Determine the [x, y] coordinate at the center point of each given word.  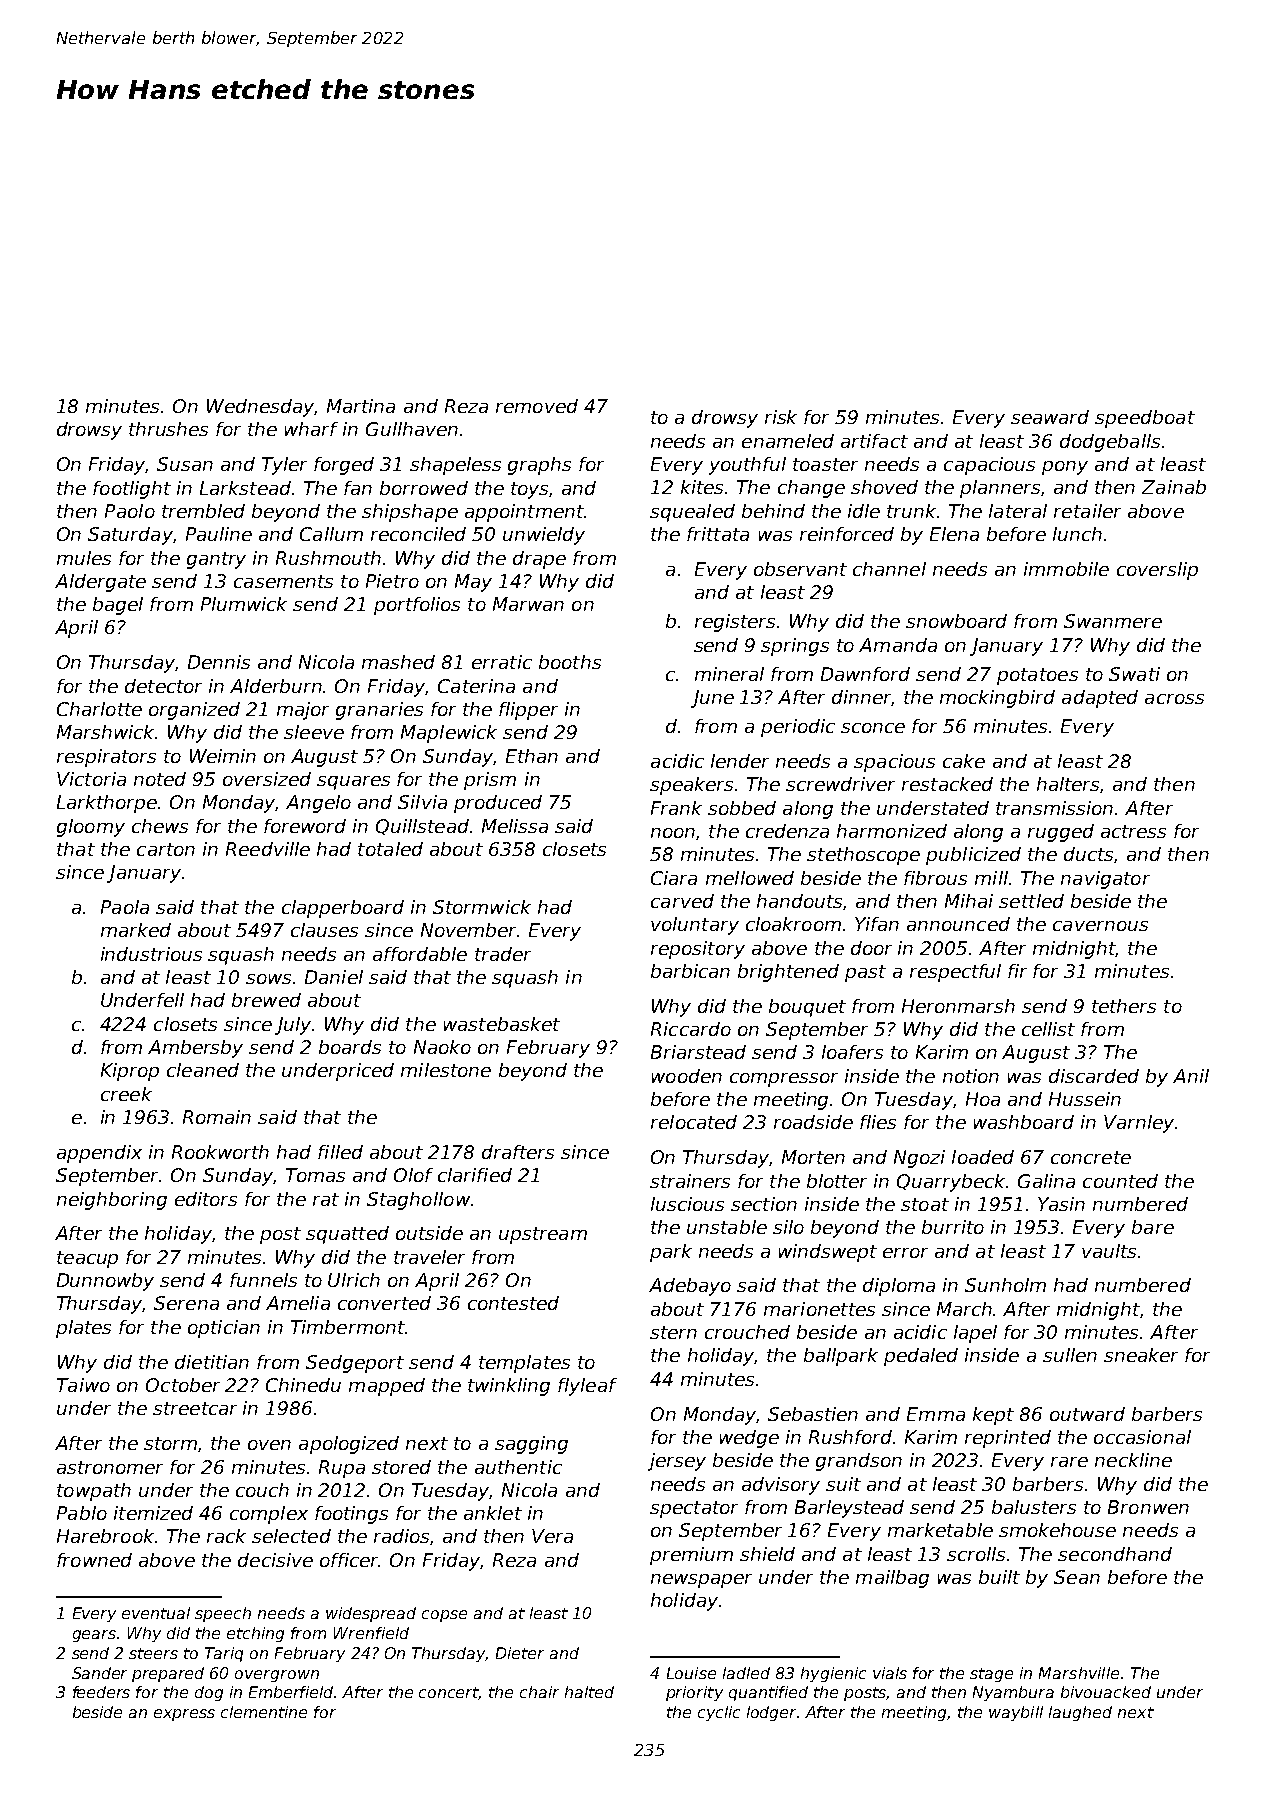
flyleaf [587, 1387]
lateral [1018, 511]
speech [223, 1614]
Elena [954, 534]
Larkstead [245, 488]
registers [735, 623]
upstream [543, 1235]
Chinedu [303, 1385]
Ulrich [354, 1280]
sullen [1070, 1355]
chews [160, 826]
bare [1153, 1227]
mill [991, 878]
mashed [398, 662]
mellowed [750, 878]
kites [702, 487]
